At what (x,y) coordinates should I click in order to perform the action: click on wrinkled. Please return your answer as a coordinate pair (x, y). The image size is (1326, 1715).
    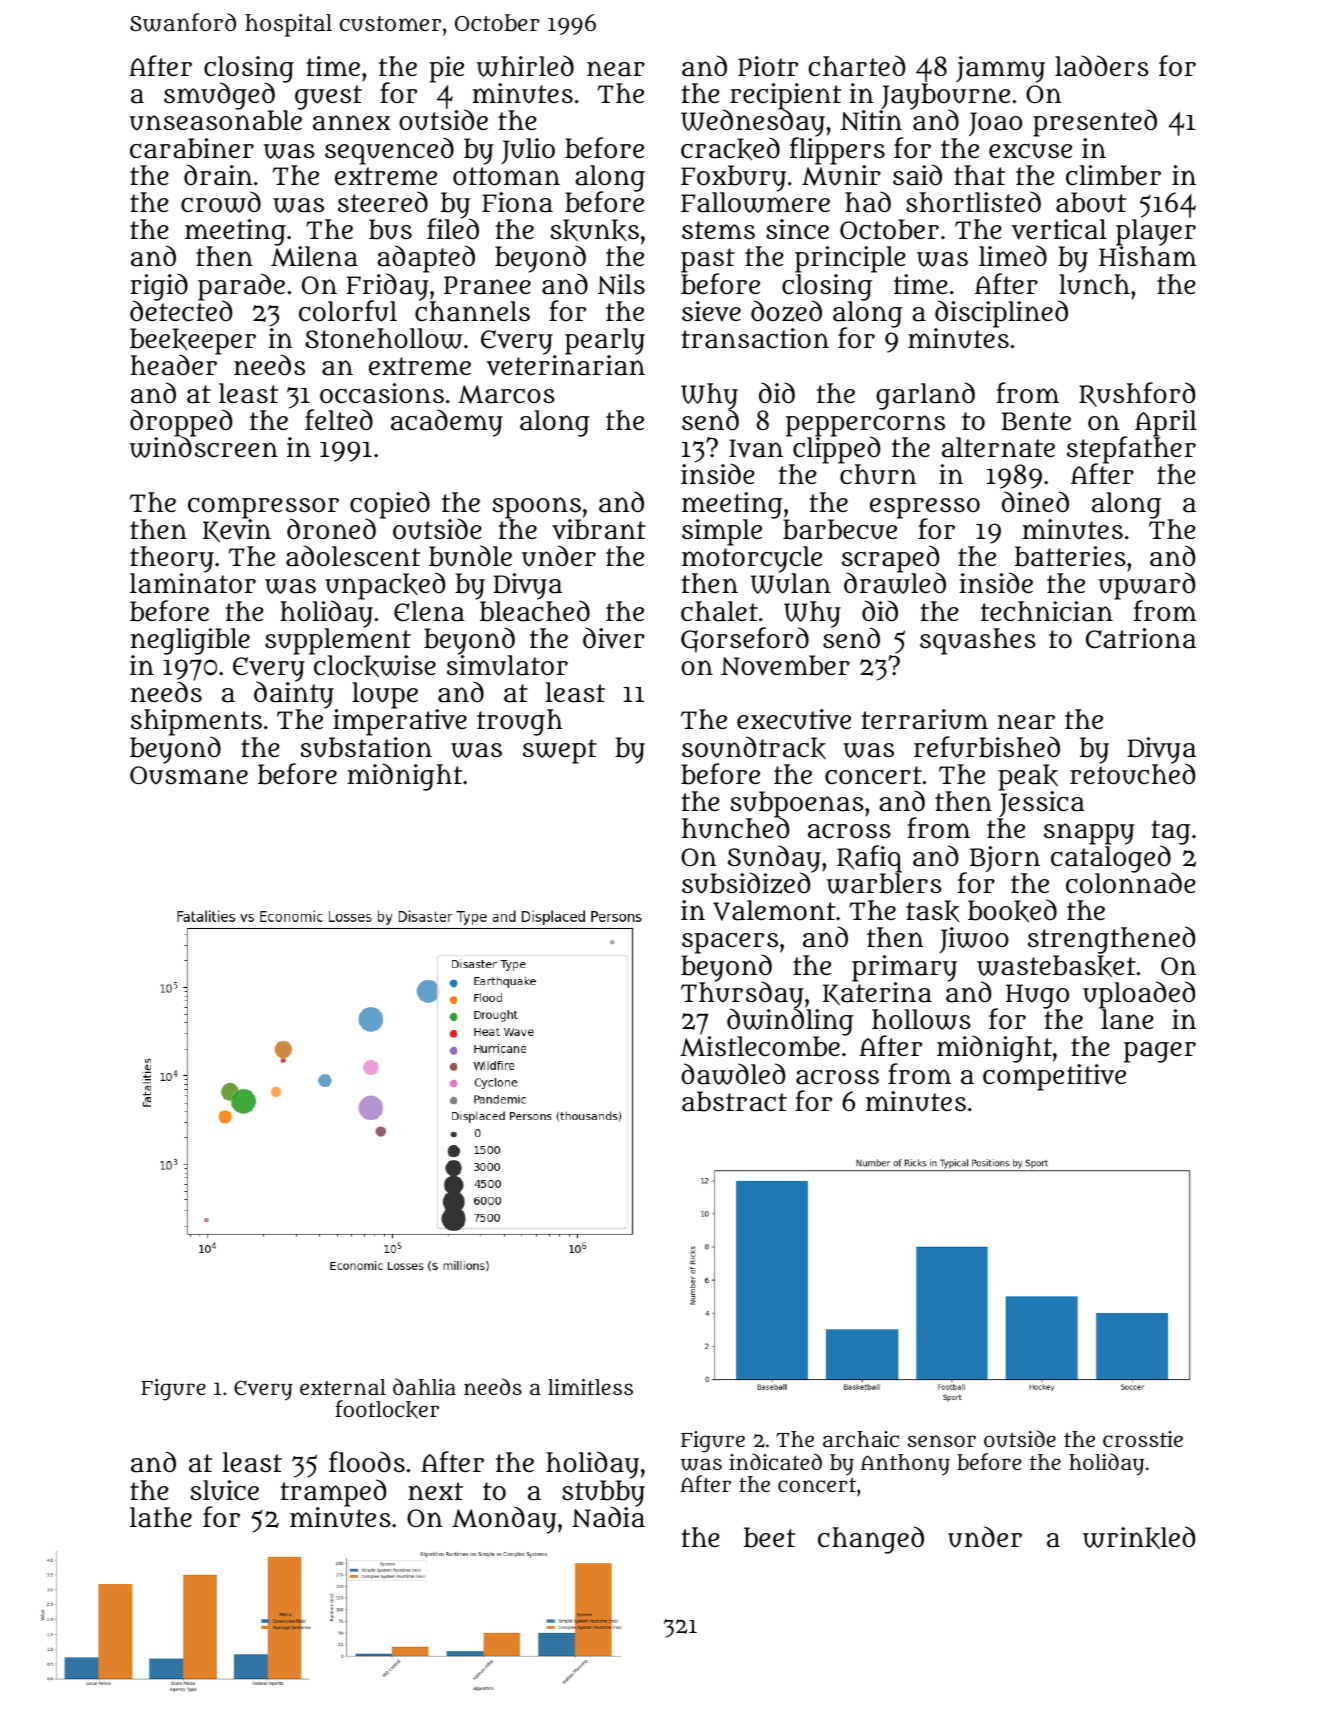
    Looking at the image, I should click on (1139, 1538).
